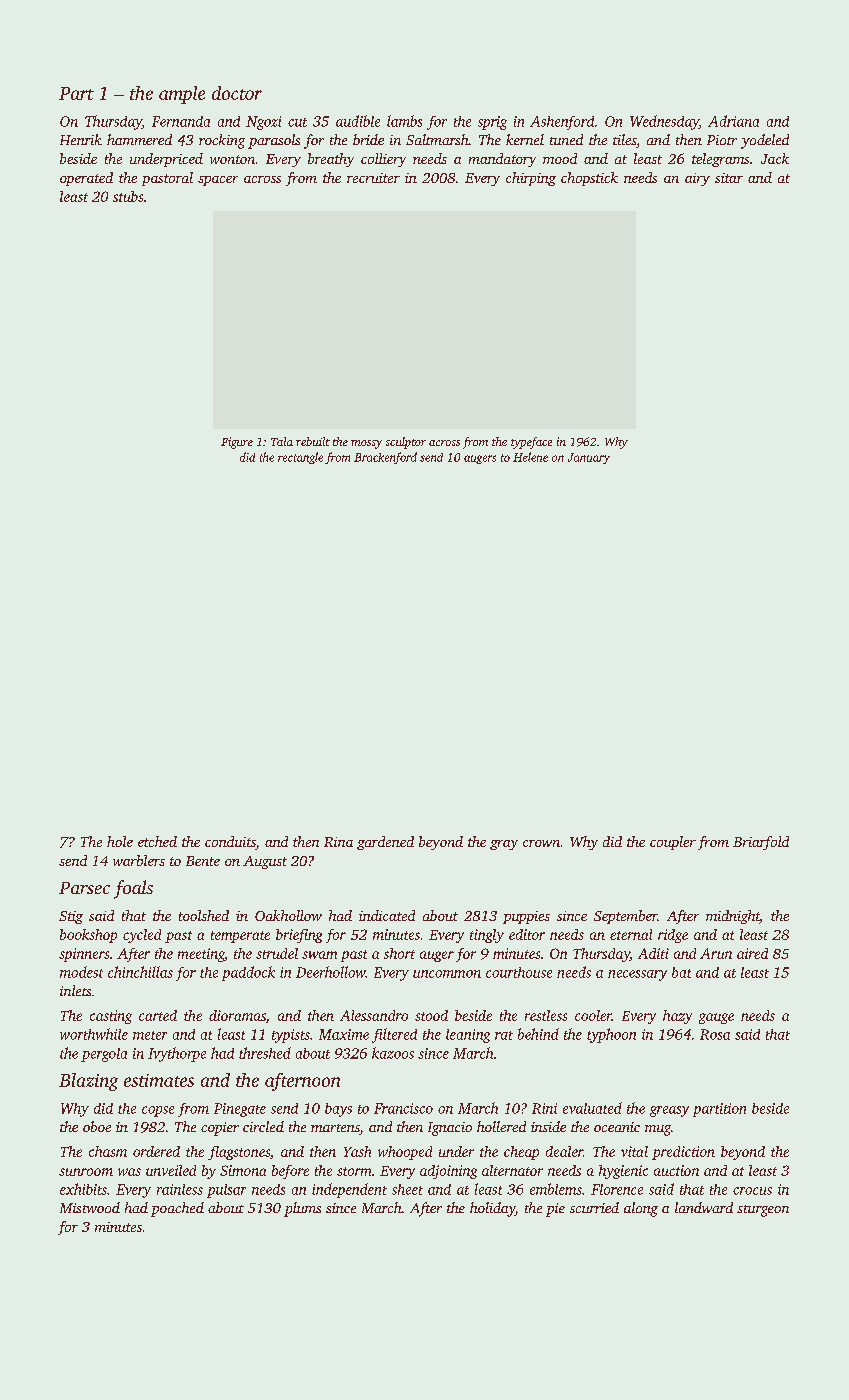 The image size is (849, 1400). What do you see at coordinates (589, 458) in the document?
I see `January` at bounding box center [589, 458].
